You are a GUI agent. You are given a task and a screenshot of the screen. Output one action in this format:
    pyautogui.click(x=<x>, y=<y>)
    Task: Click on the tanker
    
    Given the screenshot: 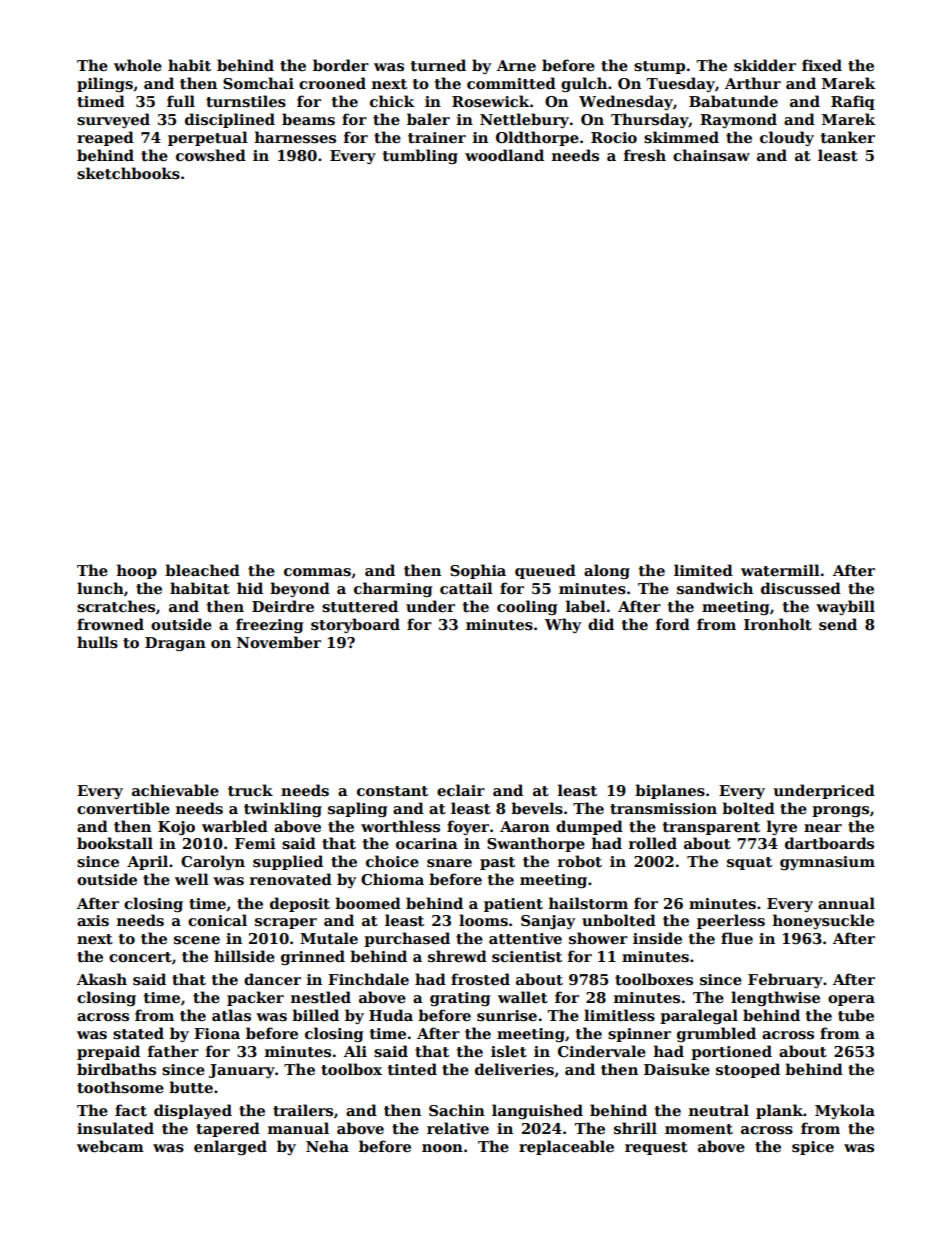 What is the action you would take?
    pyautogui.click(x=848, y=137)
